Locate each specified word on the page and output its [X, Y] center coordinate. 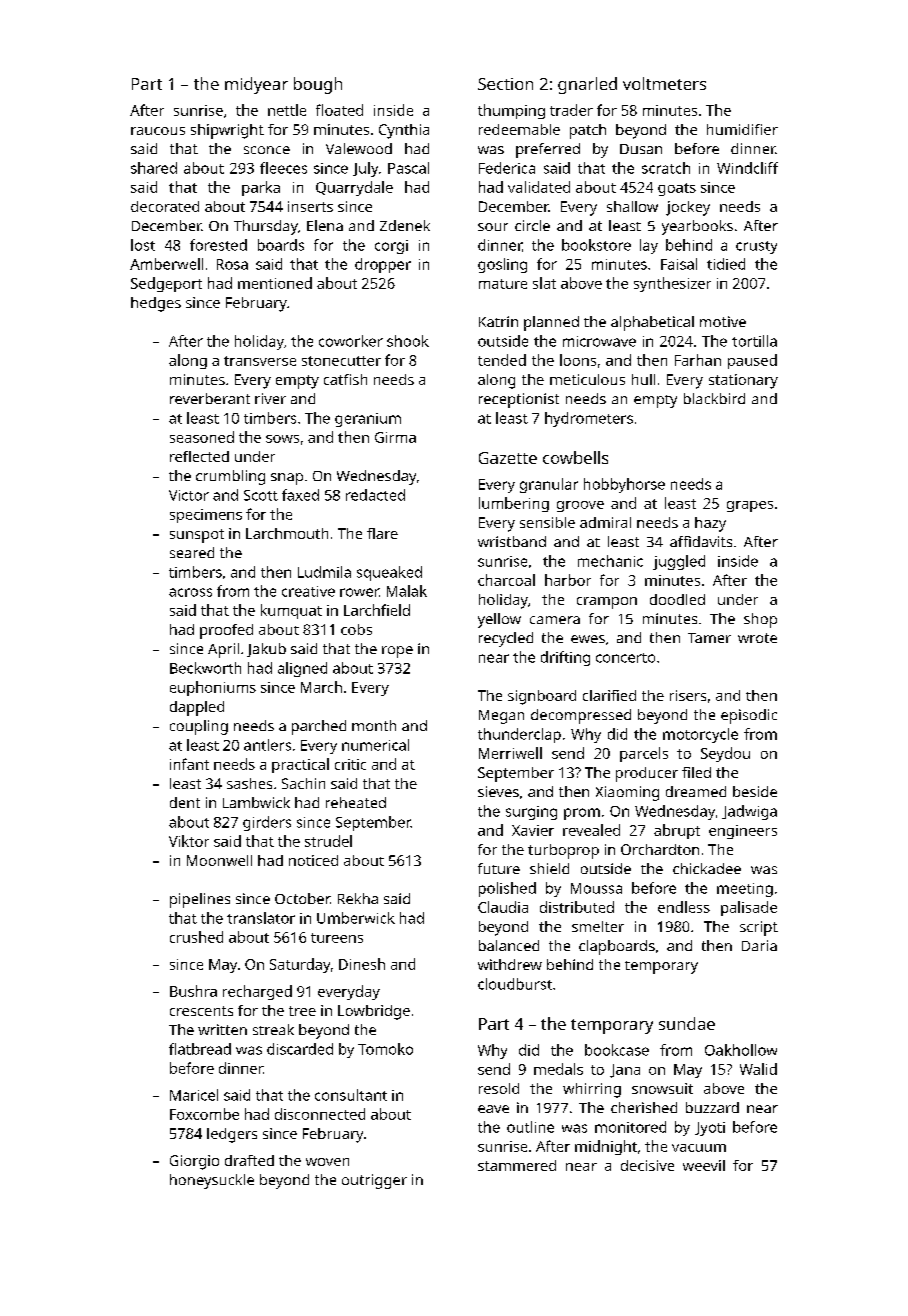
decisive [647, 1165]
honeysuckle [212, 1181]
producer [647, 774]
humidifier [742, 129]
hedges [156, 304]
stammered [517, 1165]
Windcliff [747, 168]
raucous [158, 131]
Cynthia [404, 131]
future [499, 868]
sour [493, 227]
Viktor [189, 841]
